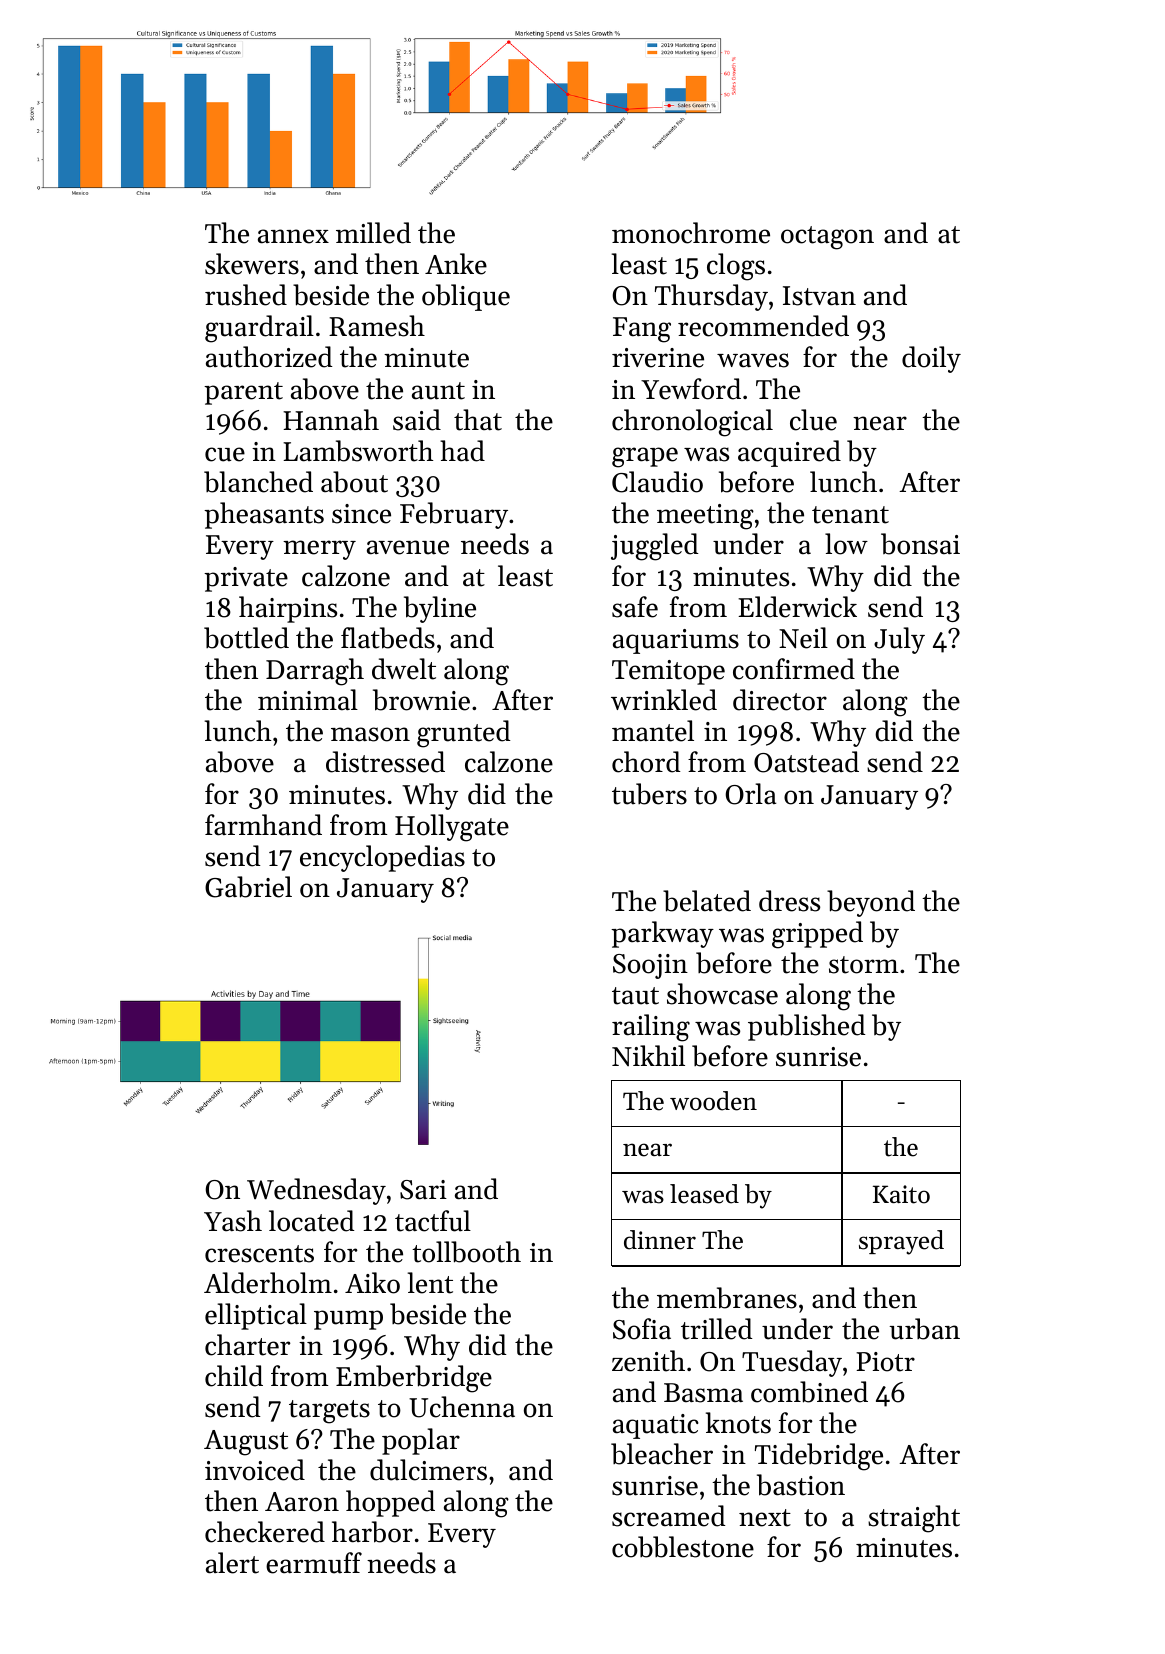 The image size is (1165, 1654). Describe the element at coordinates (372, 1532) in the document. I see `harbor` at that location.
